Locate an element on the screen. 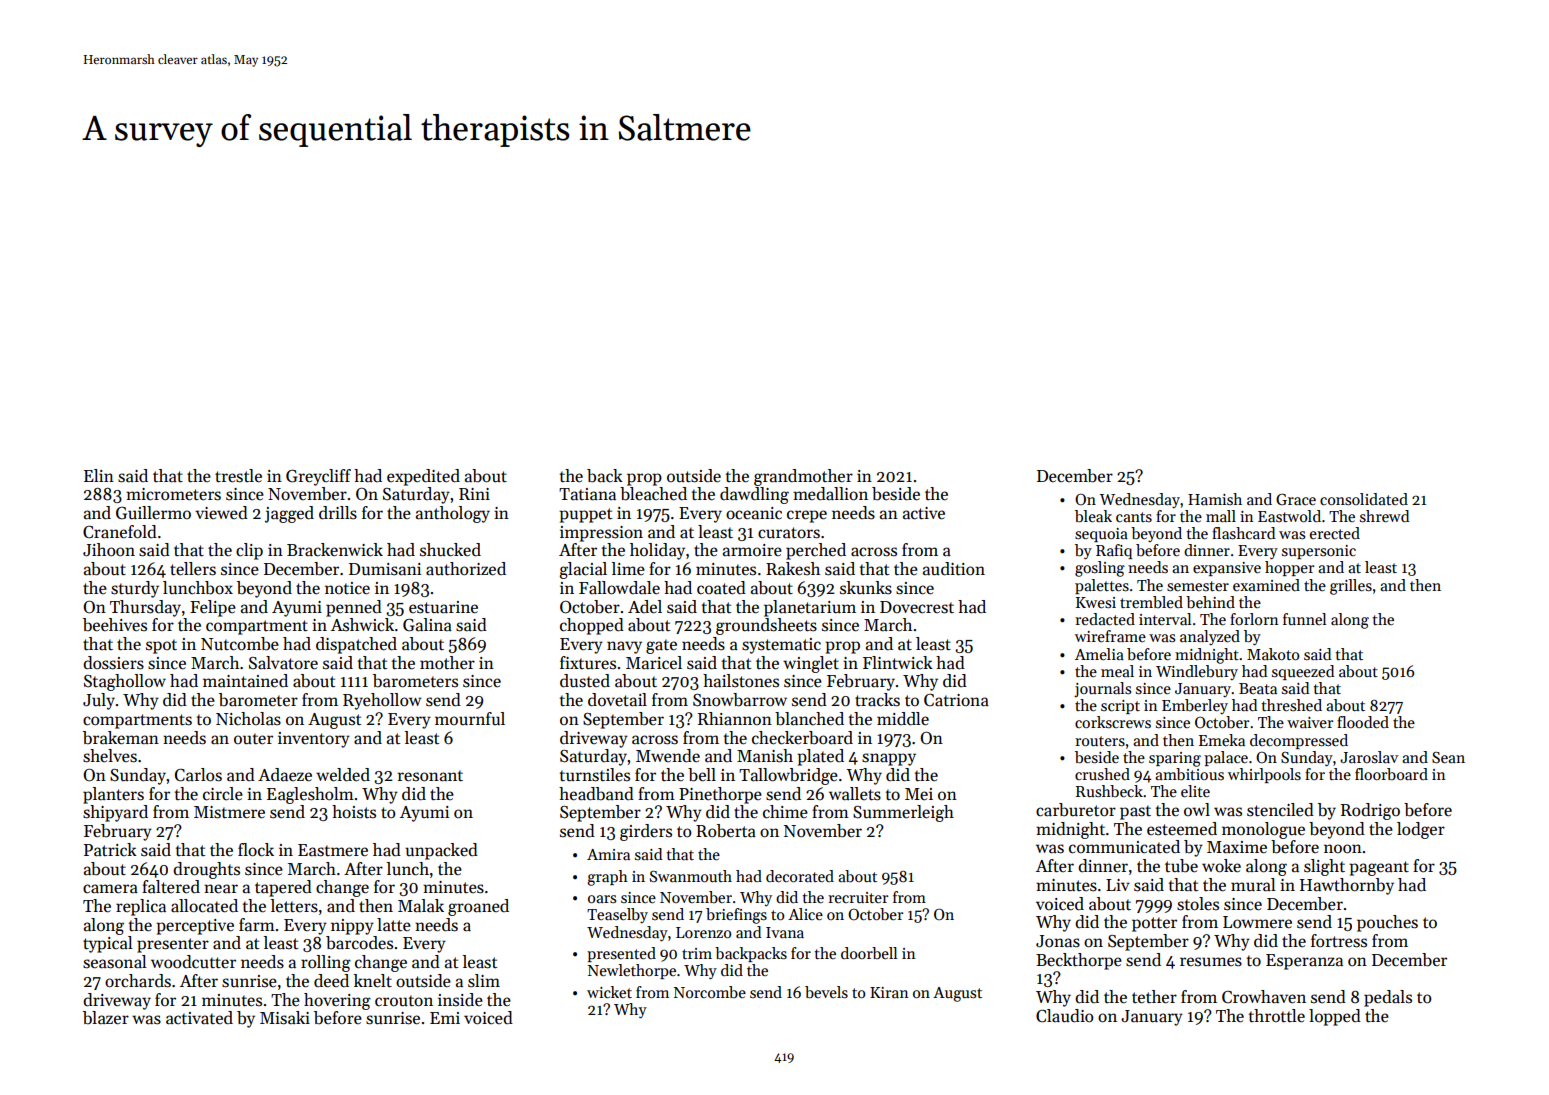  decorated is located at coordinates (800, 876).
